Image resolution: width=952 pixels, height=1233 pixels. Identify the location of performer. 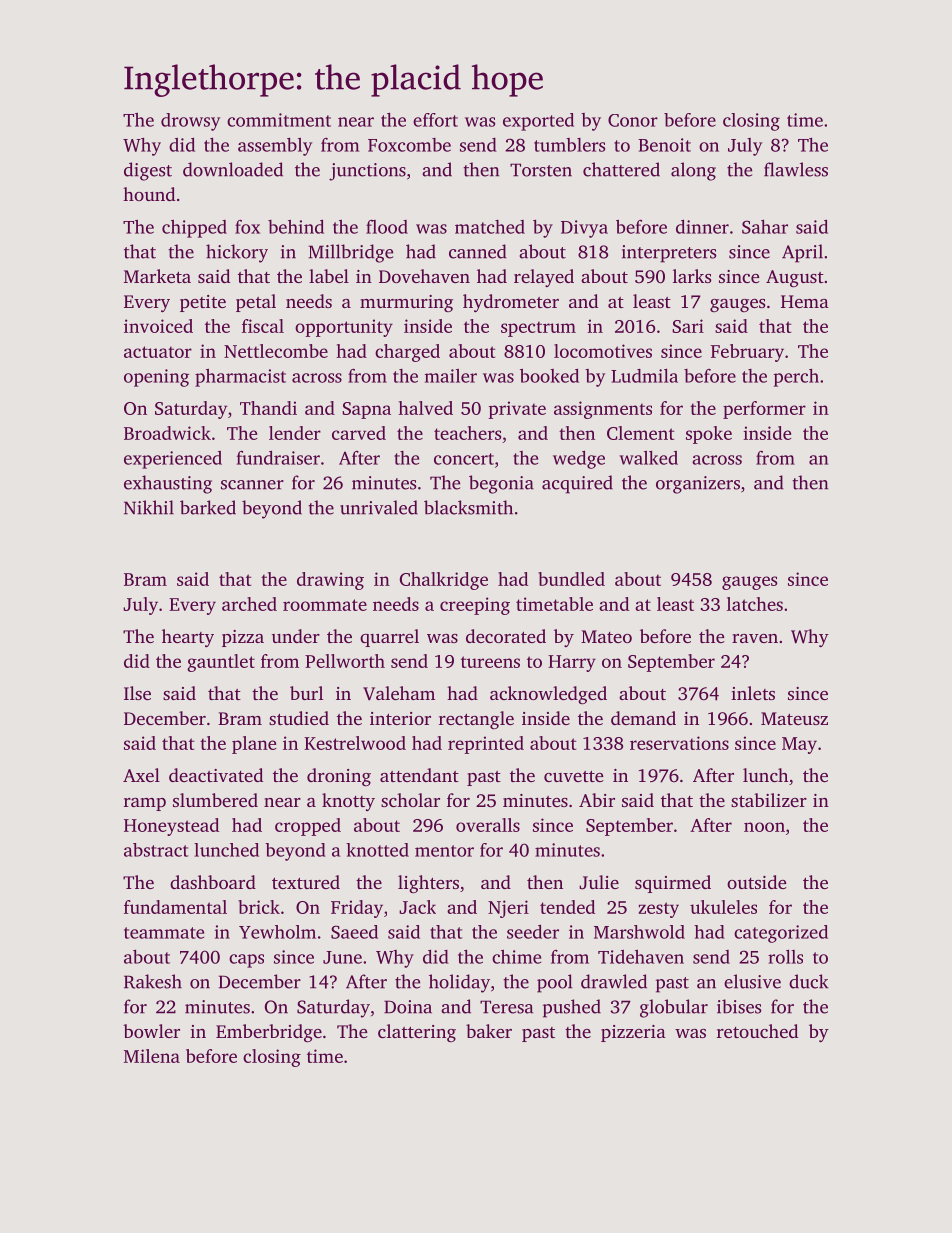
(764, 410).
